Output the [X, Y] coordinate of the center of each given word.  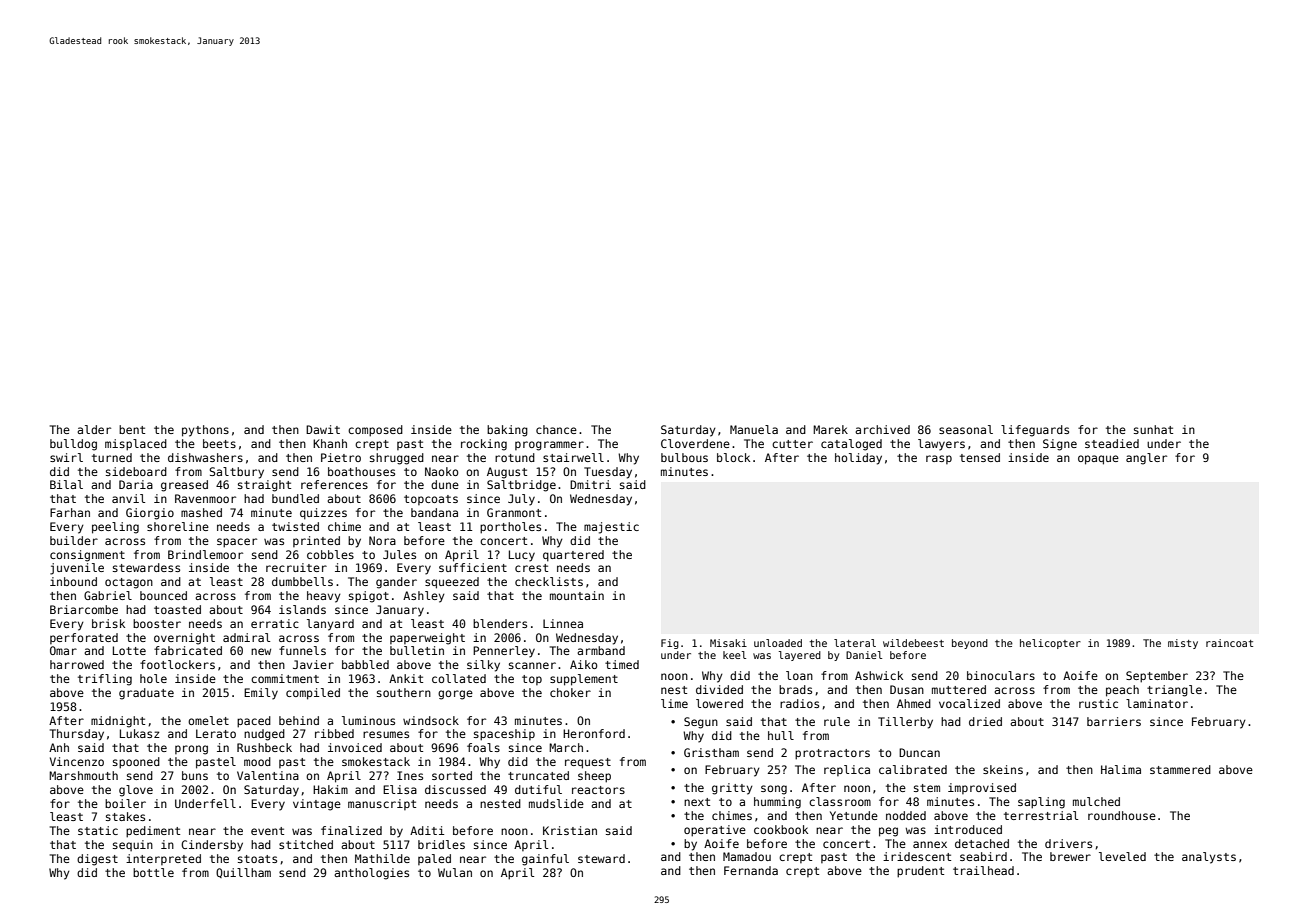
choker [570, 692]
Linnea [563, 623]
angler [1146, 459]
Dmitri [590, 484]
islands [302, 609]
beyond [970, 644]
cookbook [781, 829]
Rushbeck [264, 747]
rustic [1098, 703]
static [98, 830]
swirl [66, 457]
